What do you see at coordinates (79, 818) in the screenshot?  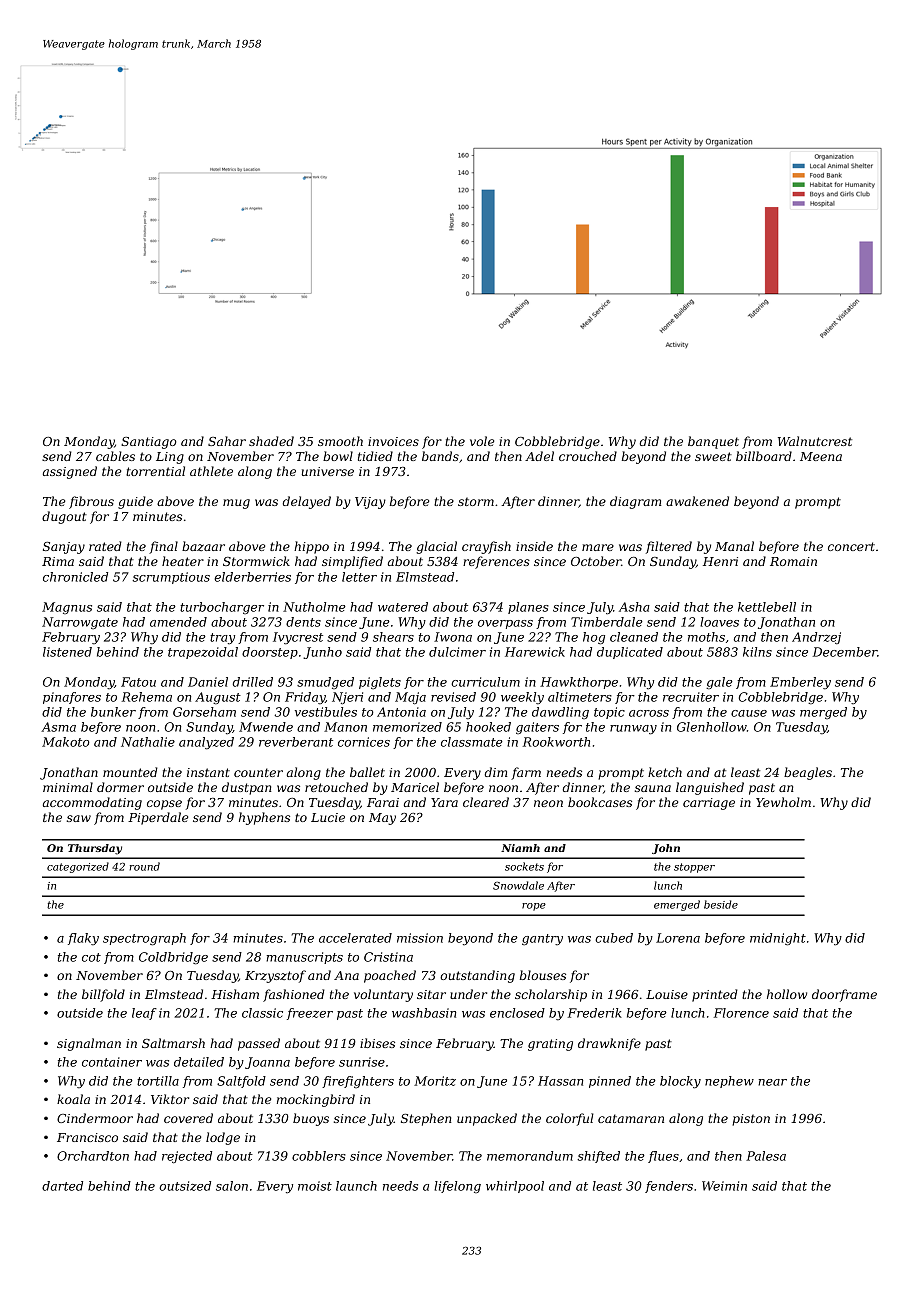 I see `saw` at bounding box center [79, 818].
